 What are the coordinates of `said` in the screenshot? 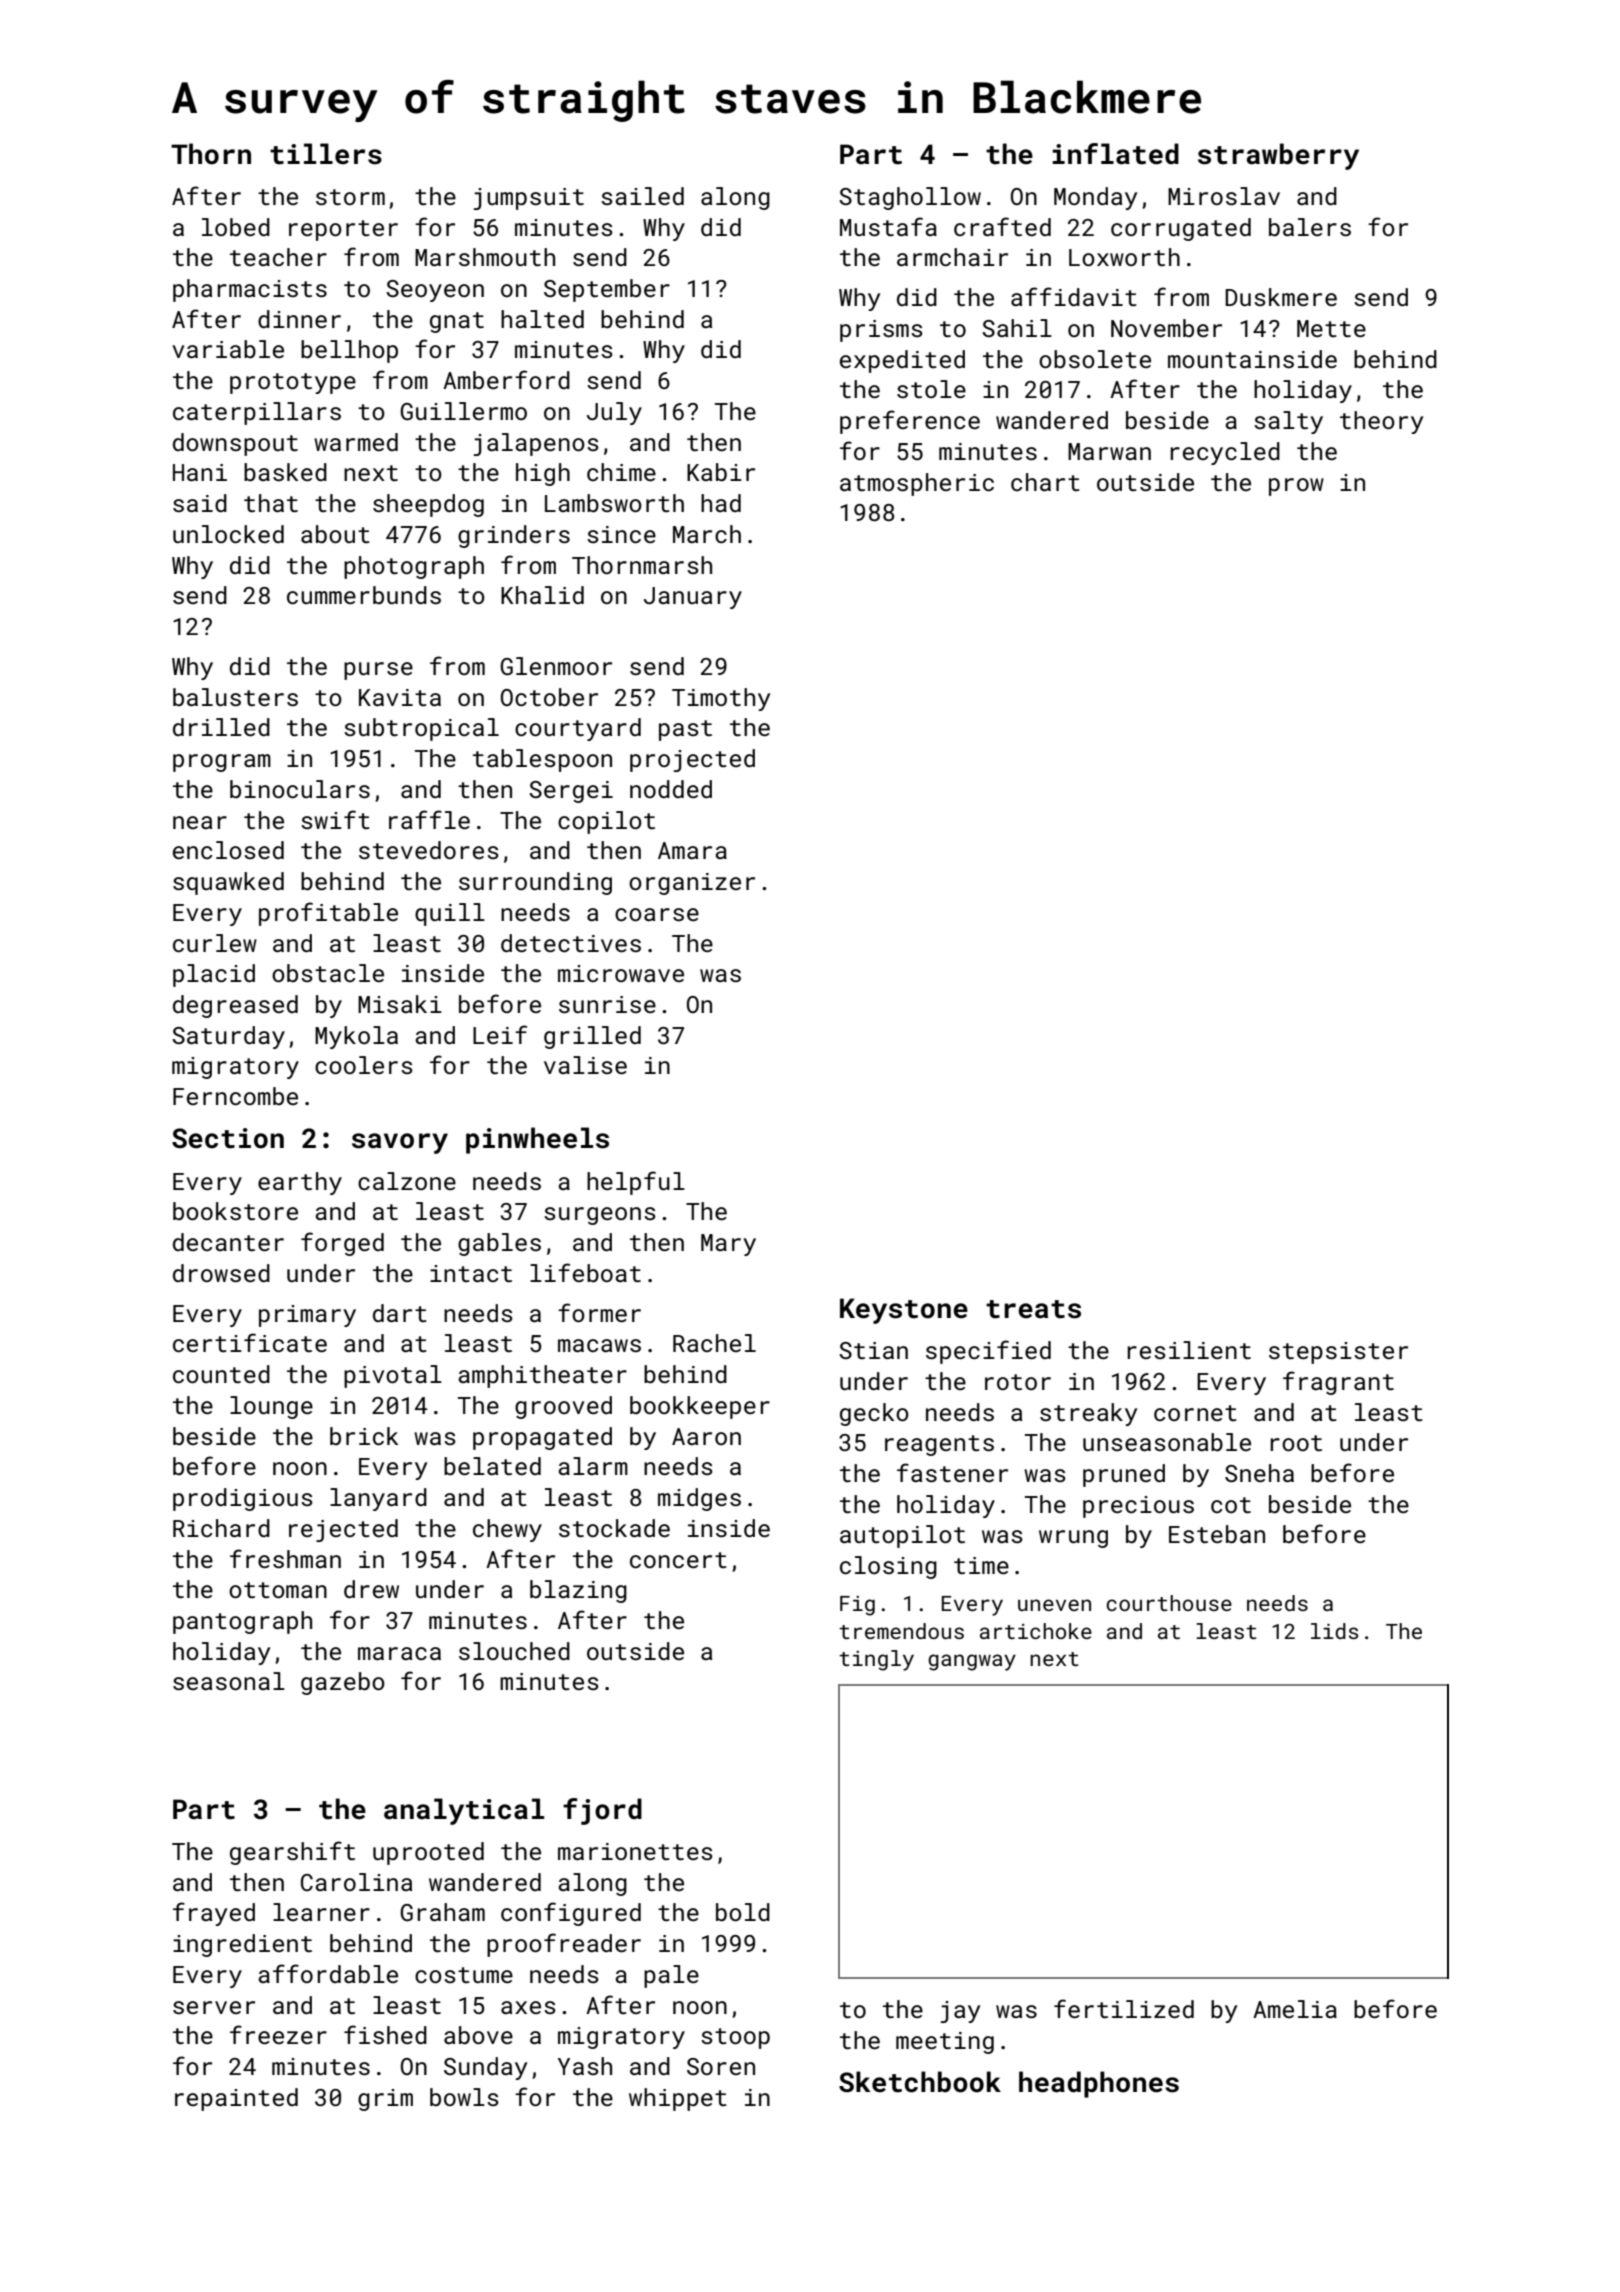 It's located at (200, 503).
